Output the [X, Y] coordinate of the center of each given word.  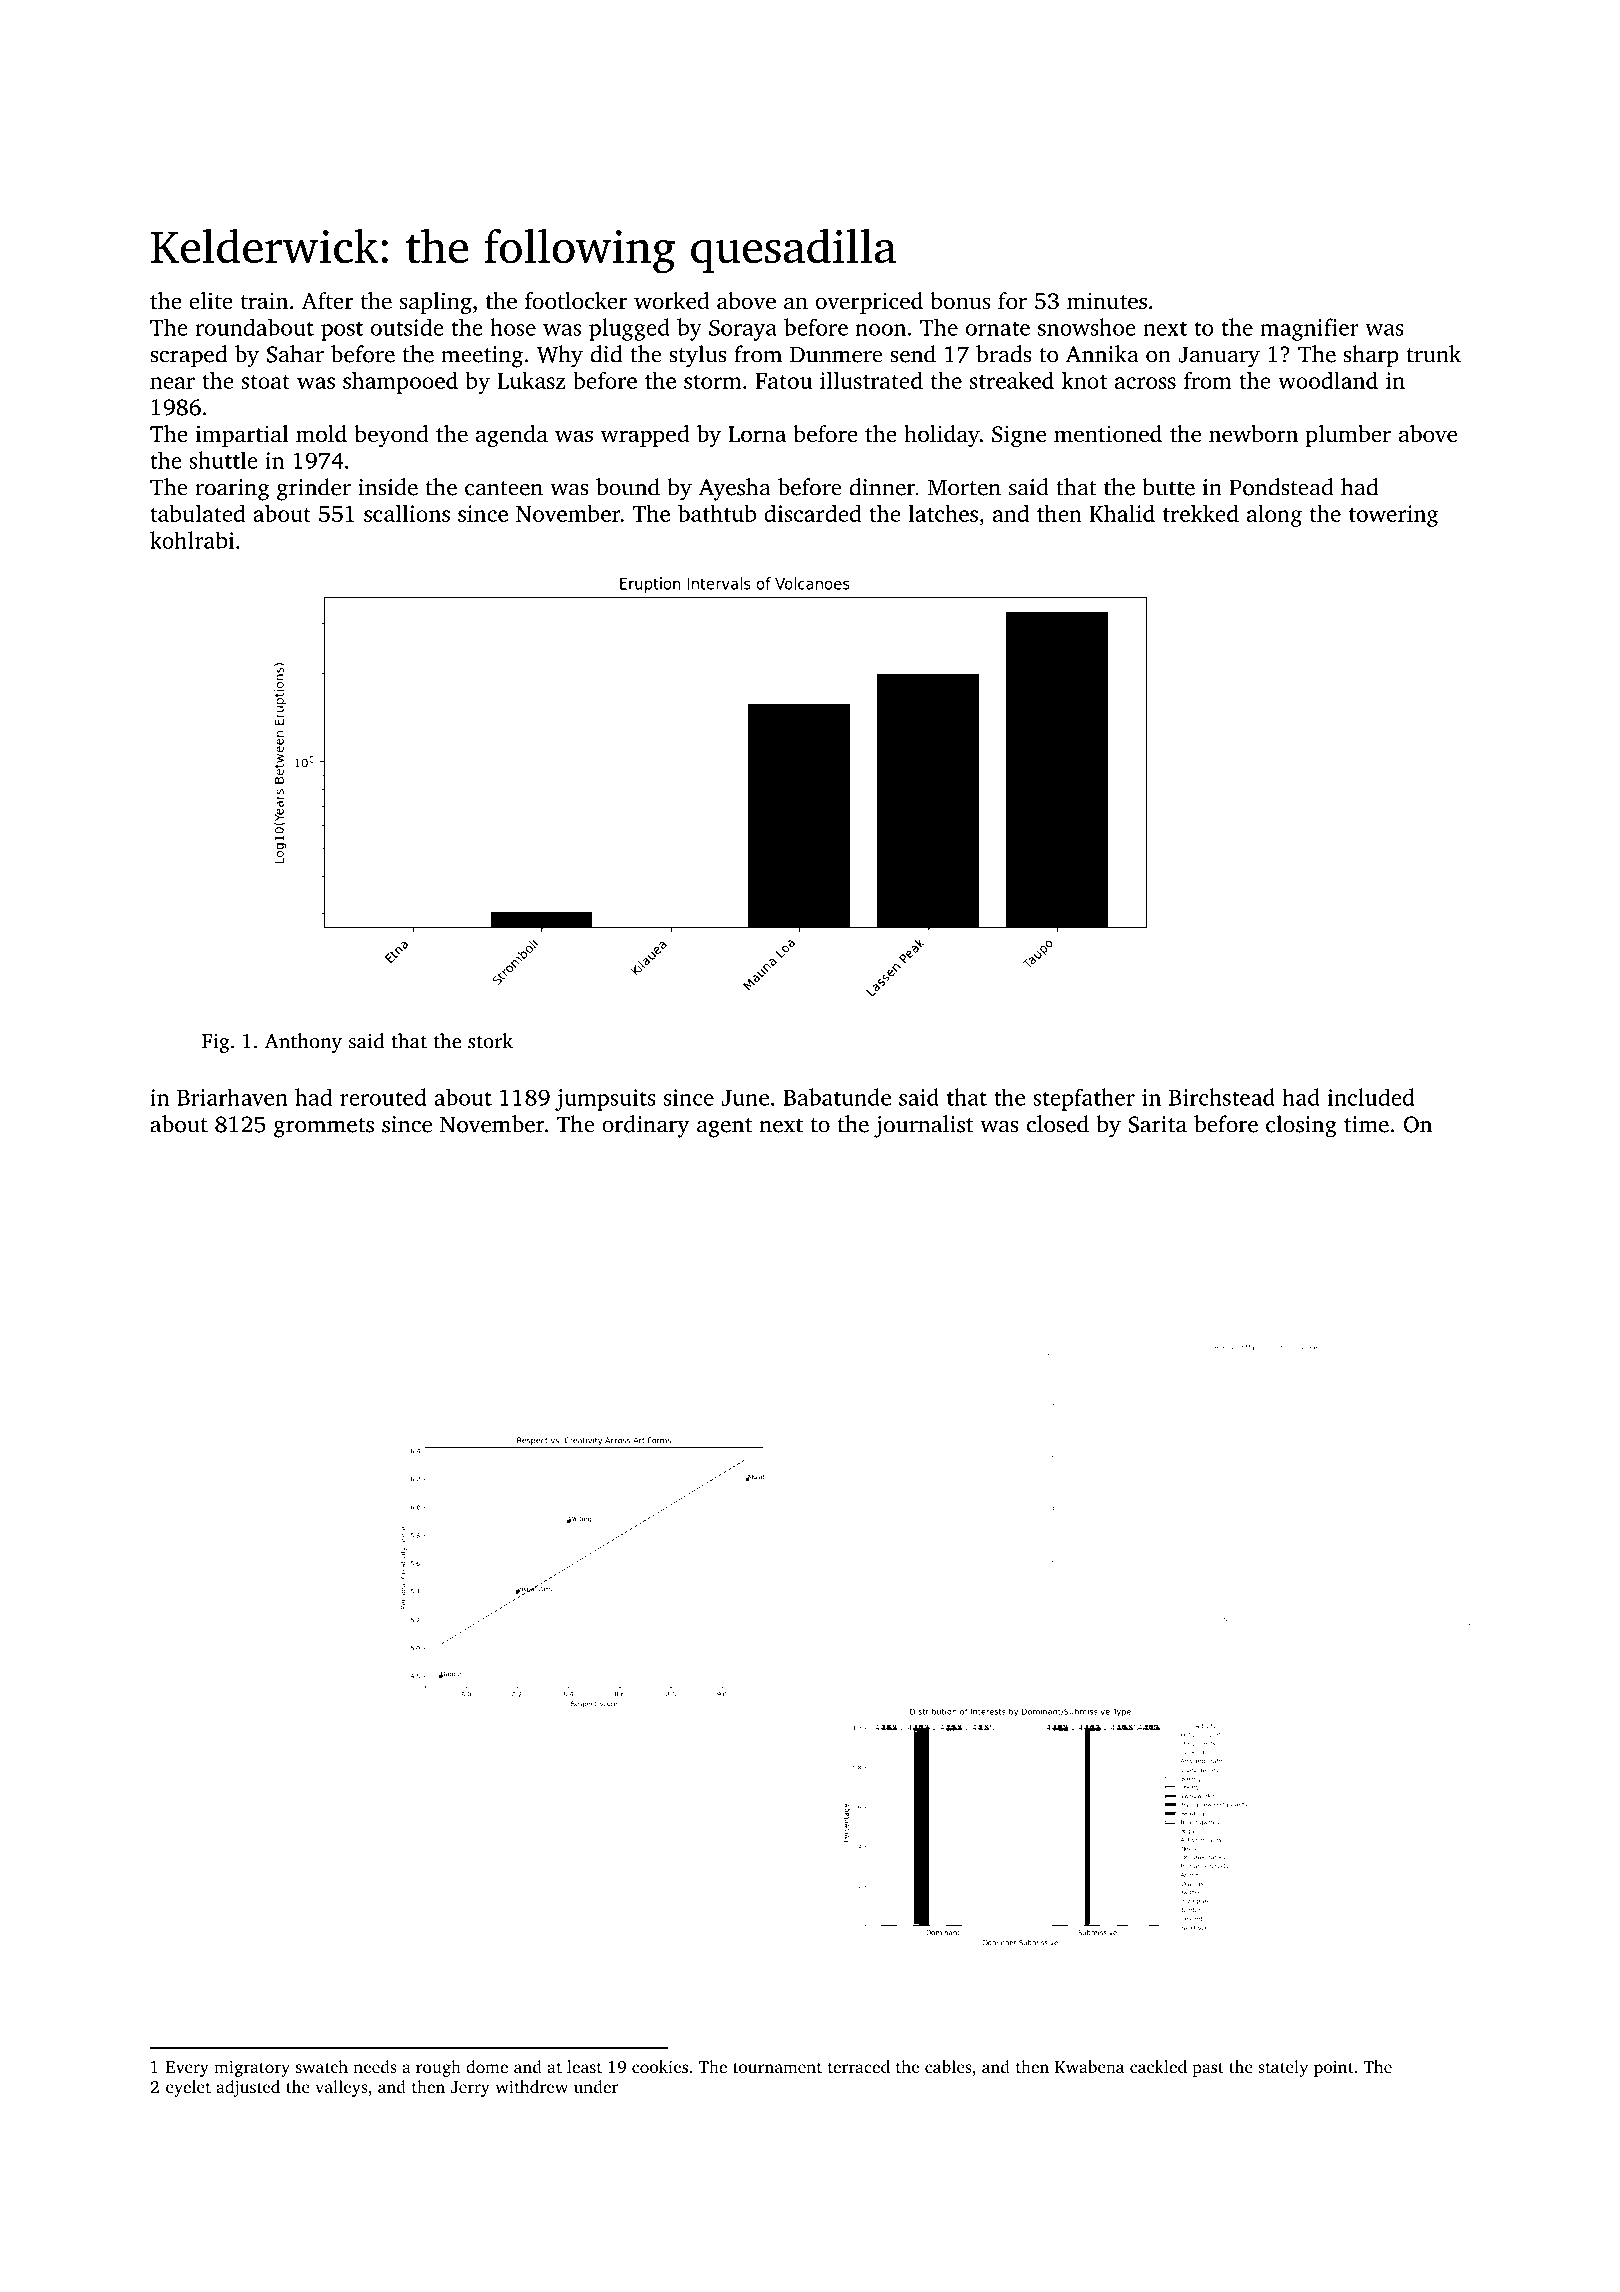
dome [487, 2066]
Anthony [303, 1043]
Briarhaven [232, 1097]
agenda [512, 436]
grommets [324, 1128]
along [1274, 515]
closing [1301, 1126]
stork [490, 1041]
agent [724, 1128]
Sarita [1157, 1124]
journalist [923, 1126]
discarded [813, 513]
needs [375, 2066]
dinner [882, 487]
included [1371, 1097]
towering [1393, 516]
